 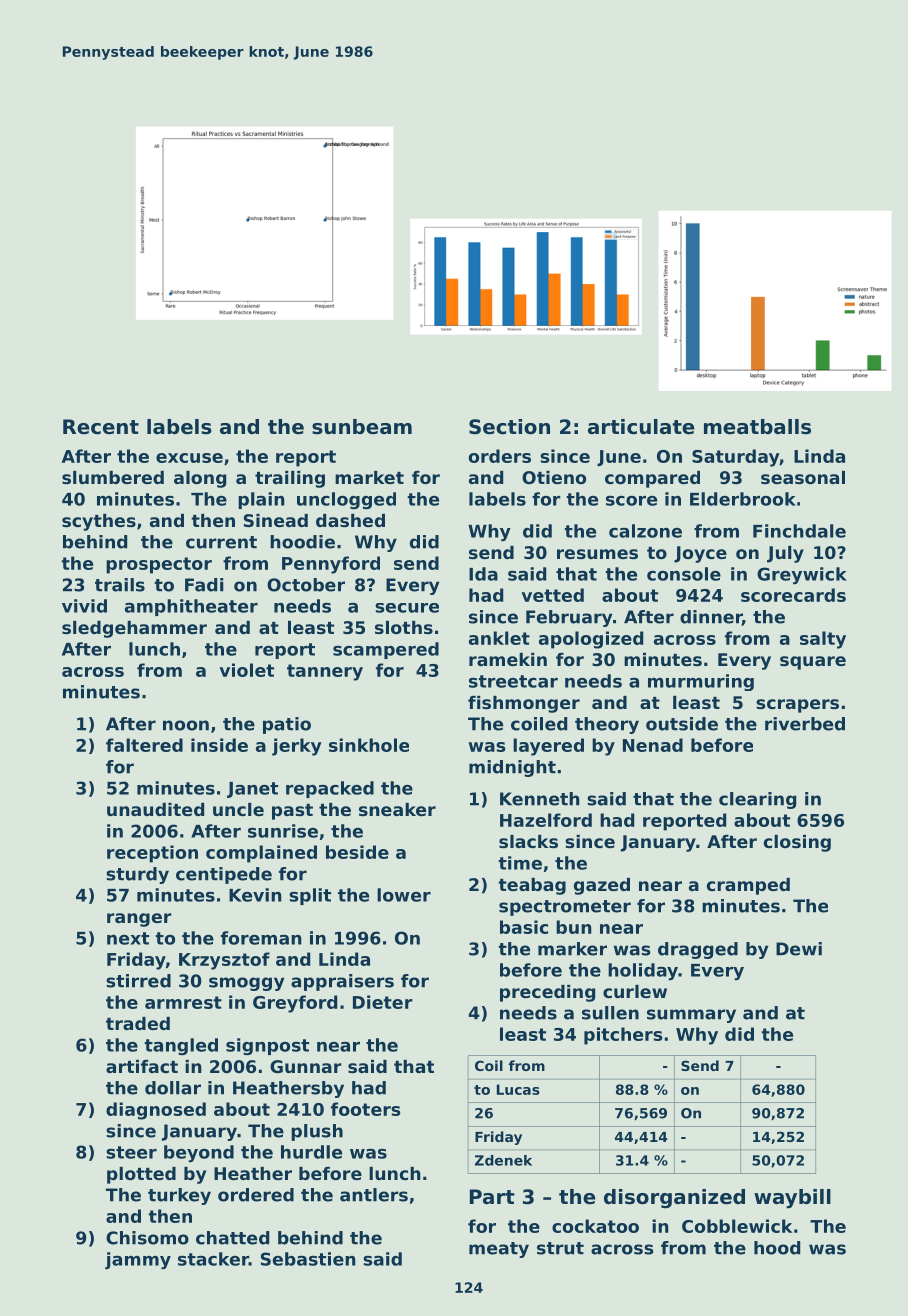 What do you see at coordinates (101, 427) in the screenshot?
I see `Recent` at bounding box center [101, 427].
